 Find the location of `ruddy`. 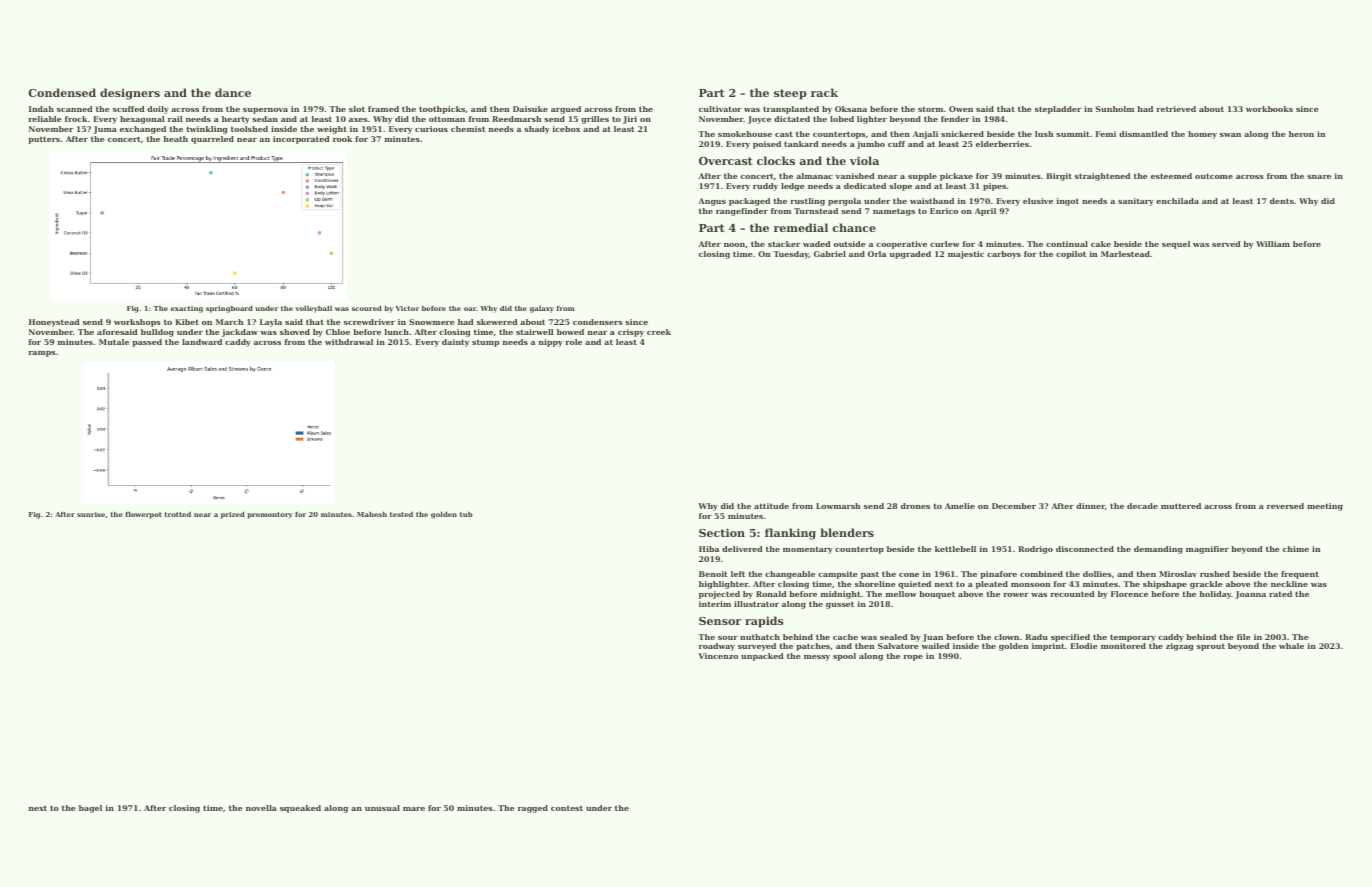

ruddy is located at coordinates (765, 187).
